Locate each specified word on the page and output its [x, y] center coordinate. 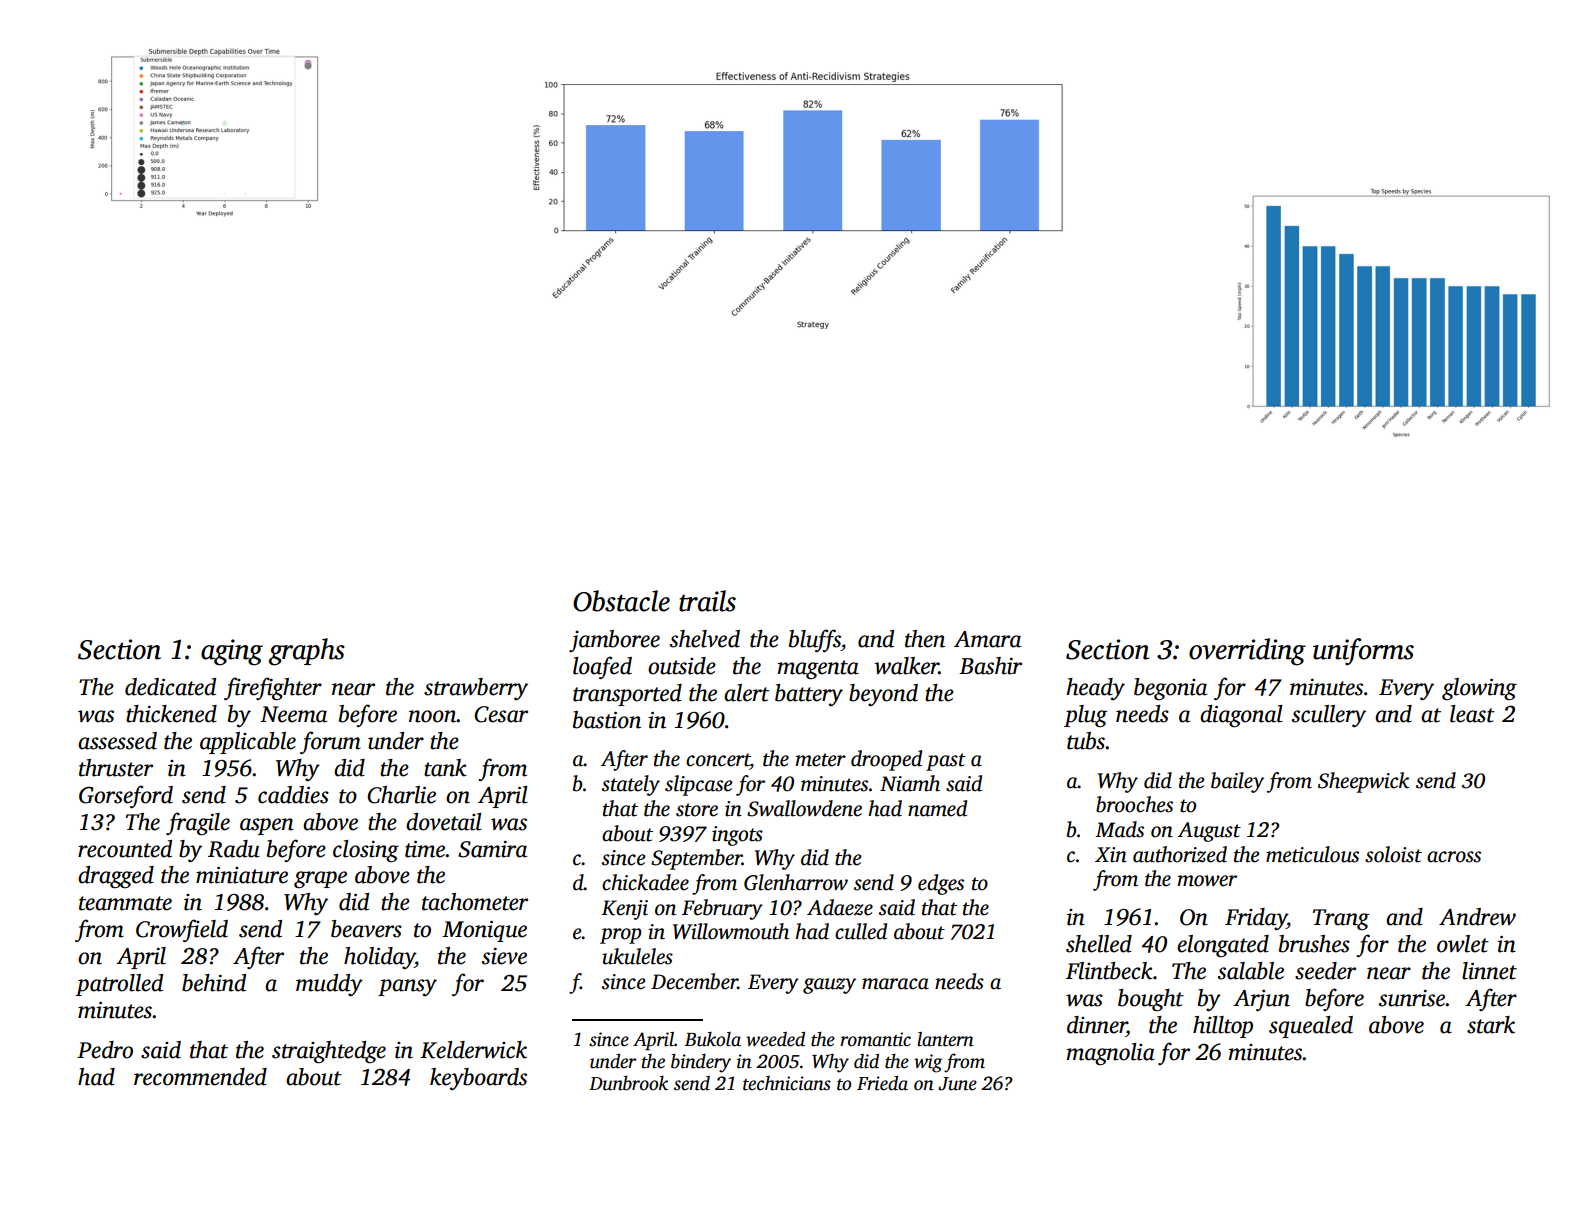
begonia [1170, 689]
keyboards [478, 1079]
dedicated [170, 687]
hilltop [1223, 1027]
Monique [484, 931]
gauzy [829, 986]
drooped [886, 760]
